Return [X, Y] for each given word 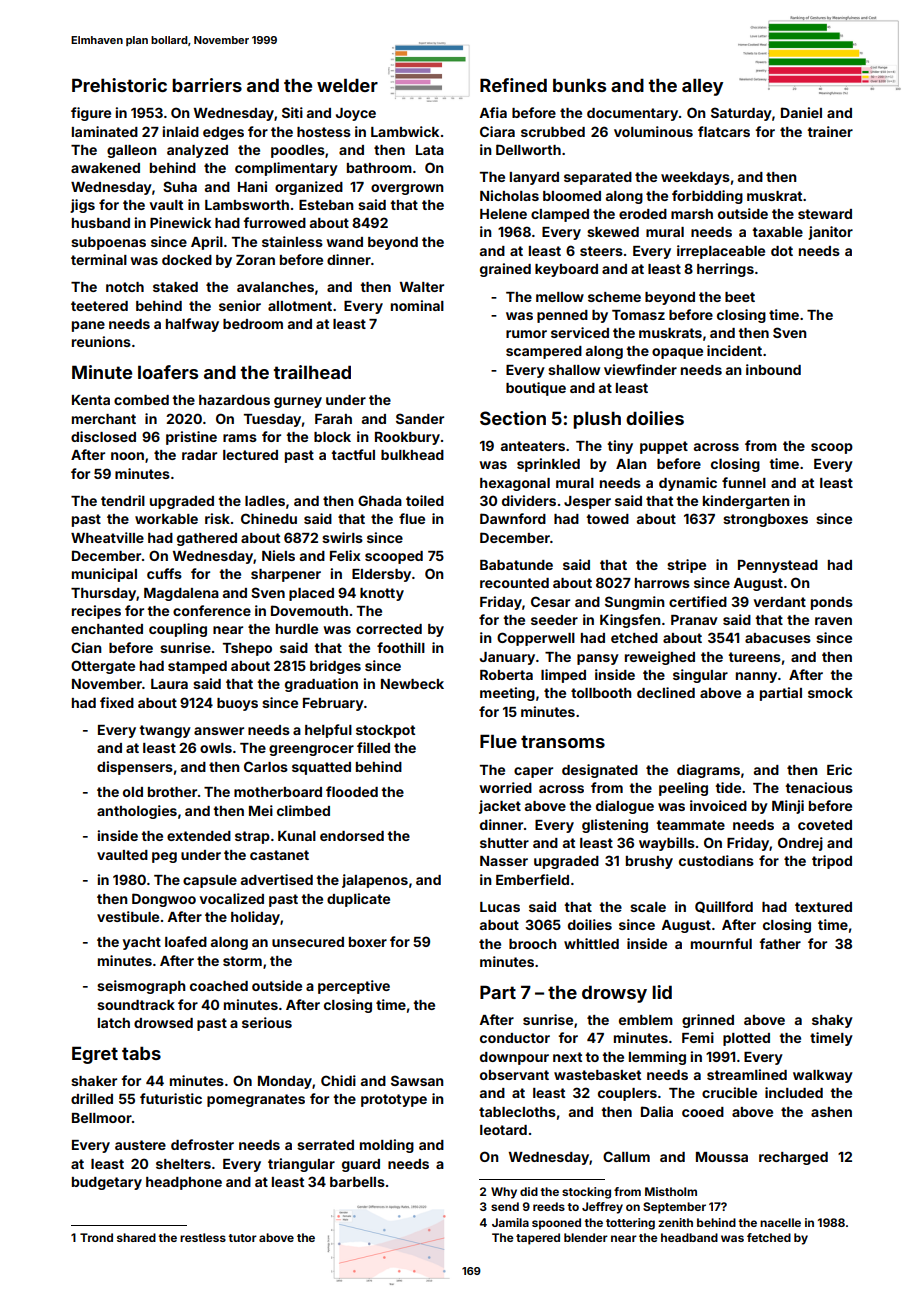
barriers [207, 85]
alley [702, 87]
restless [203, 1237]
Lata [430, 150]
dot [782, 251]
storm [242, 961]
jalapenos [375, 881]
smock [830, 693]
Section [513, 418]
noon [127, 456]
